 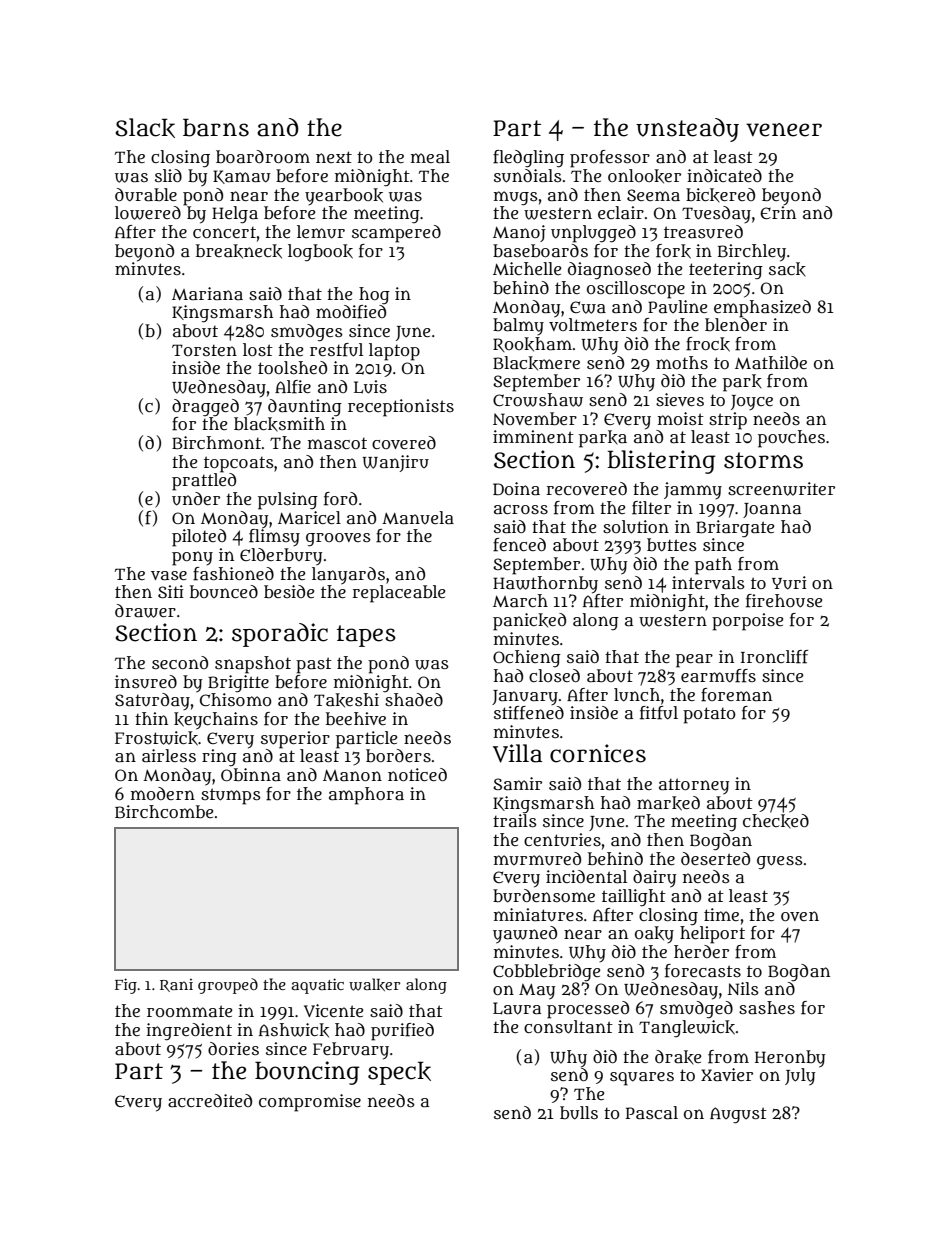 I want to click on scampered, so click(x=396, y=234).
